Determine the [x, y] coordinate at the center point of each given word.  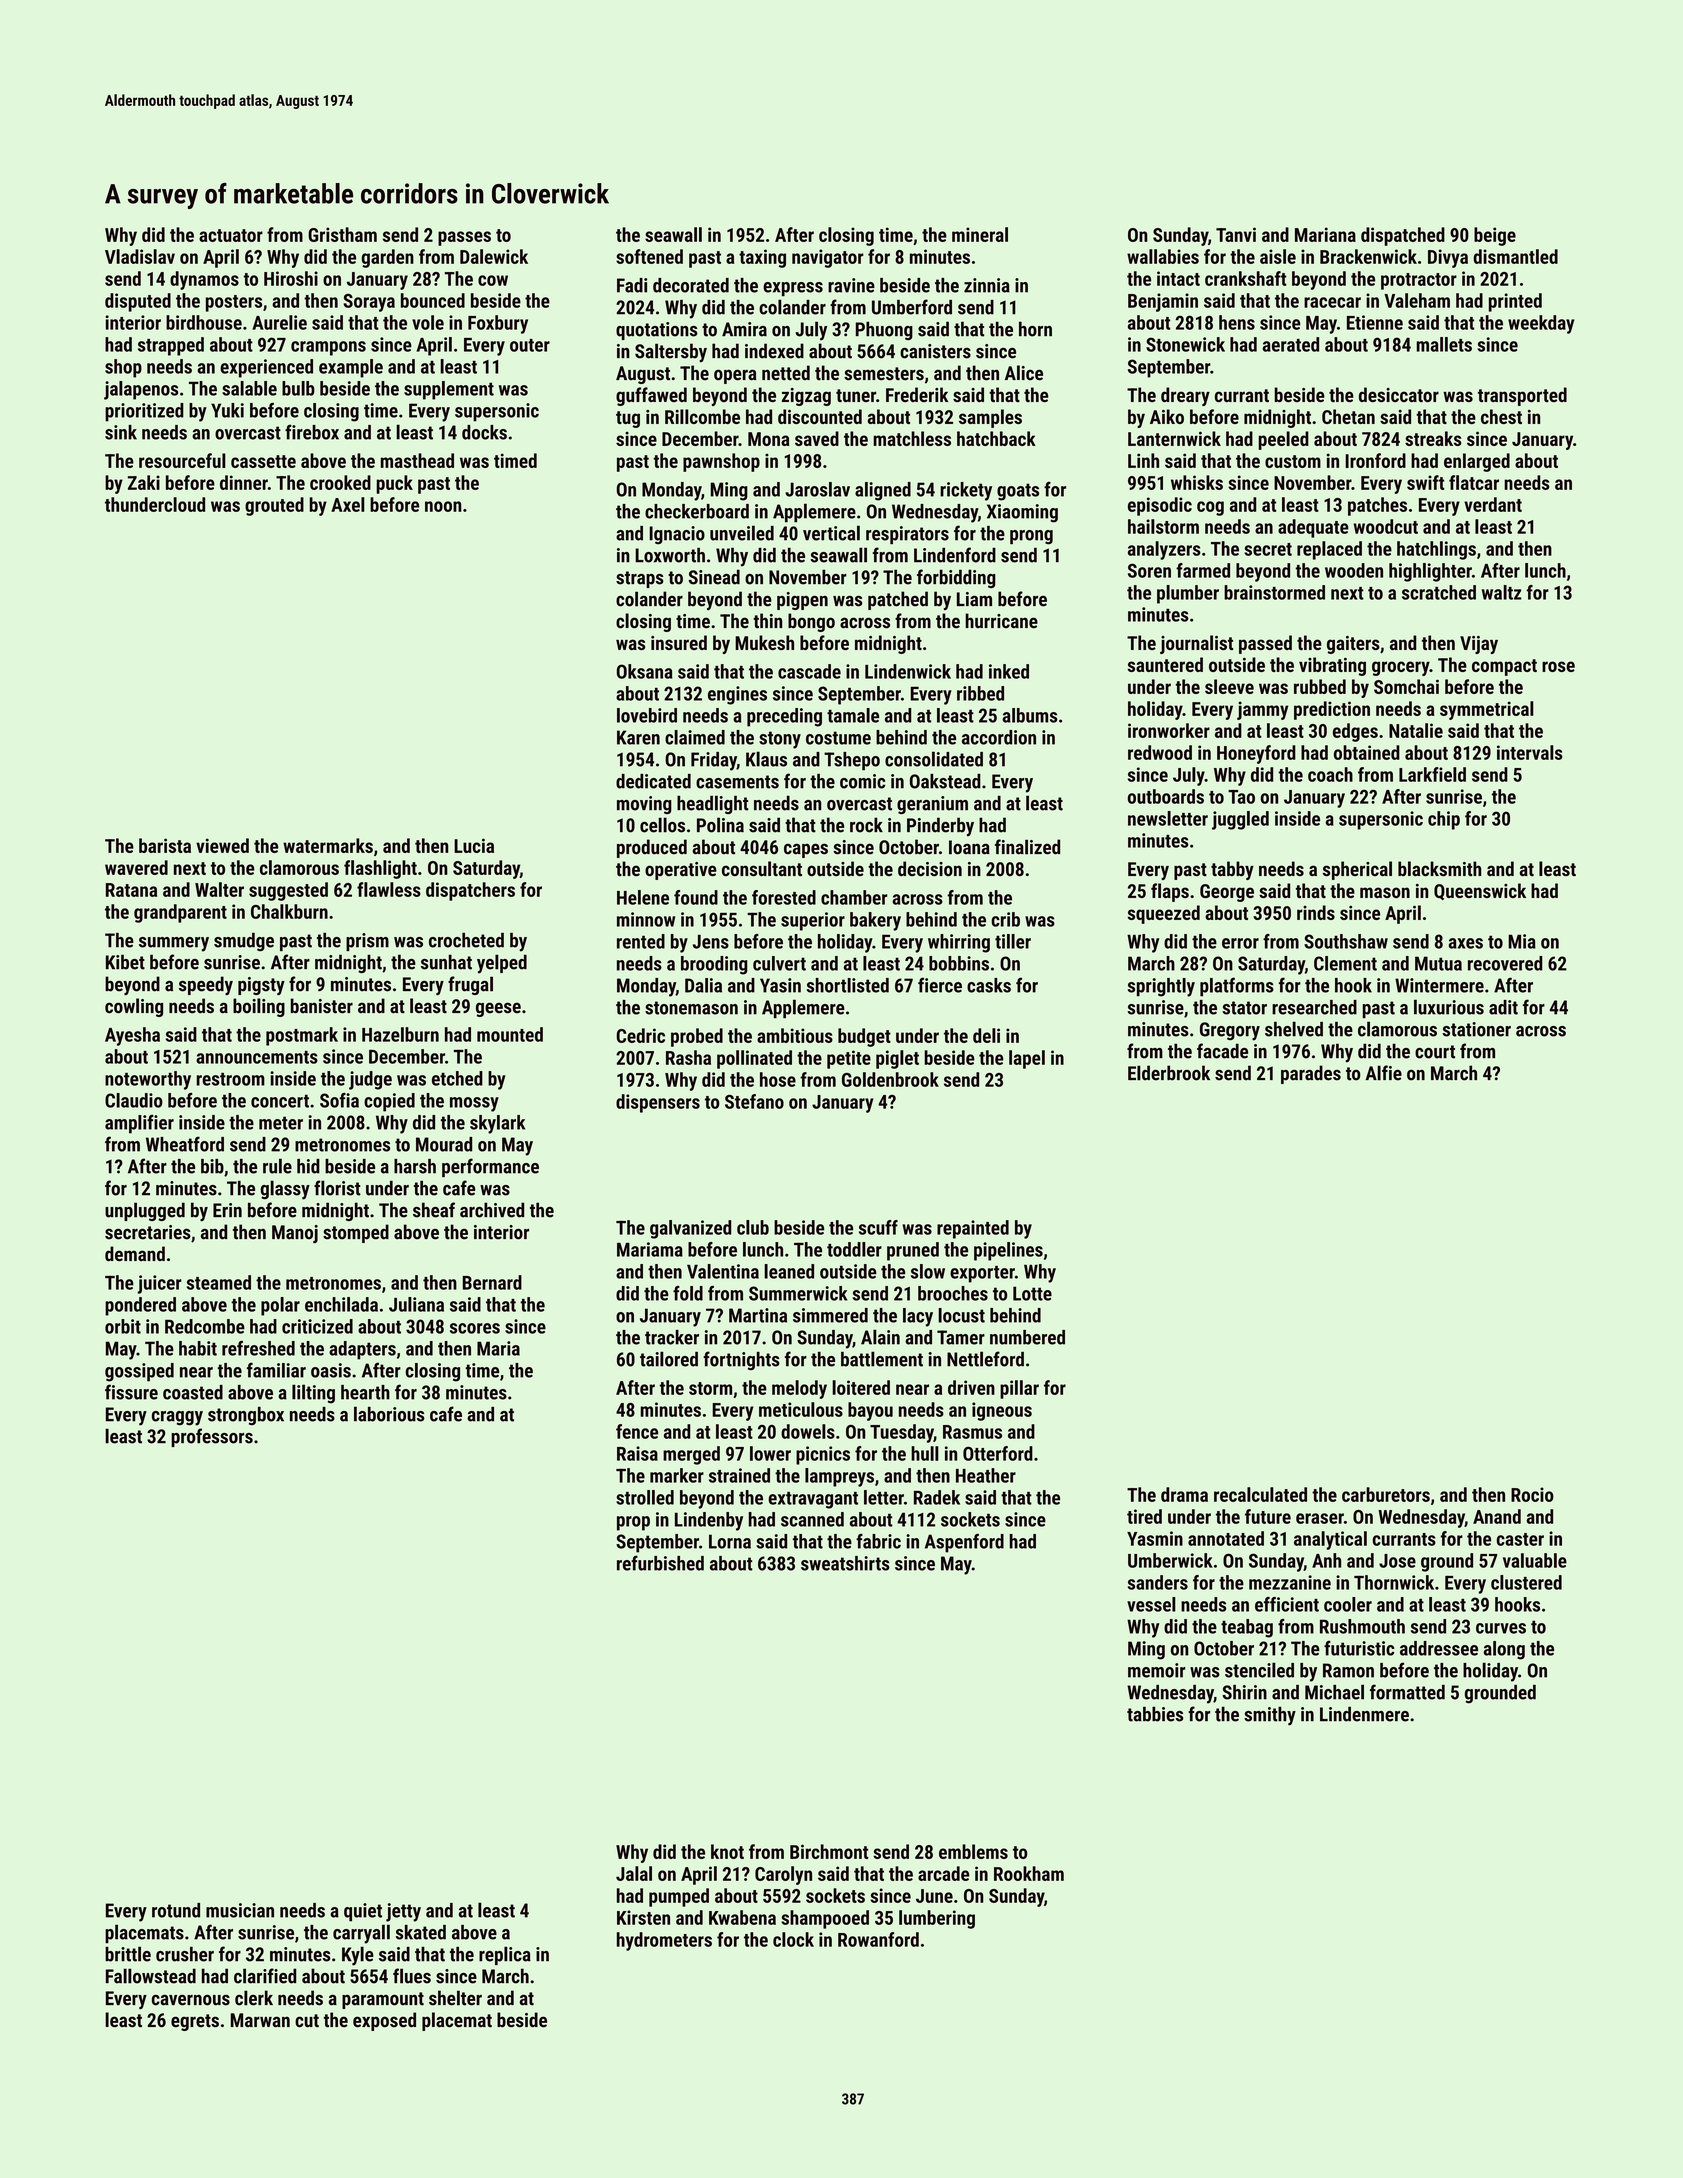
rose [1558, 666]
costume [838, 738]
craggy [177, 1418]
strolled [645, 1497]
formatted [1407, 1692]
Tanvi [1236, 234]
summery [174, 944]
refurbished [660, 1563]
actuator [231, 235]
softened [649, 256]
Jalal [634, 1873]
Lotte [1032, 1293]
